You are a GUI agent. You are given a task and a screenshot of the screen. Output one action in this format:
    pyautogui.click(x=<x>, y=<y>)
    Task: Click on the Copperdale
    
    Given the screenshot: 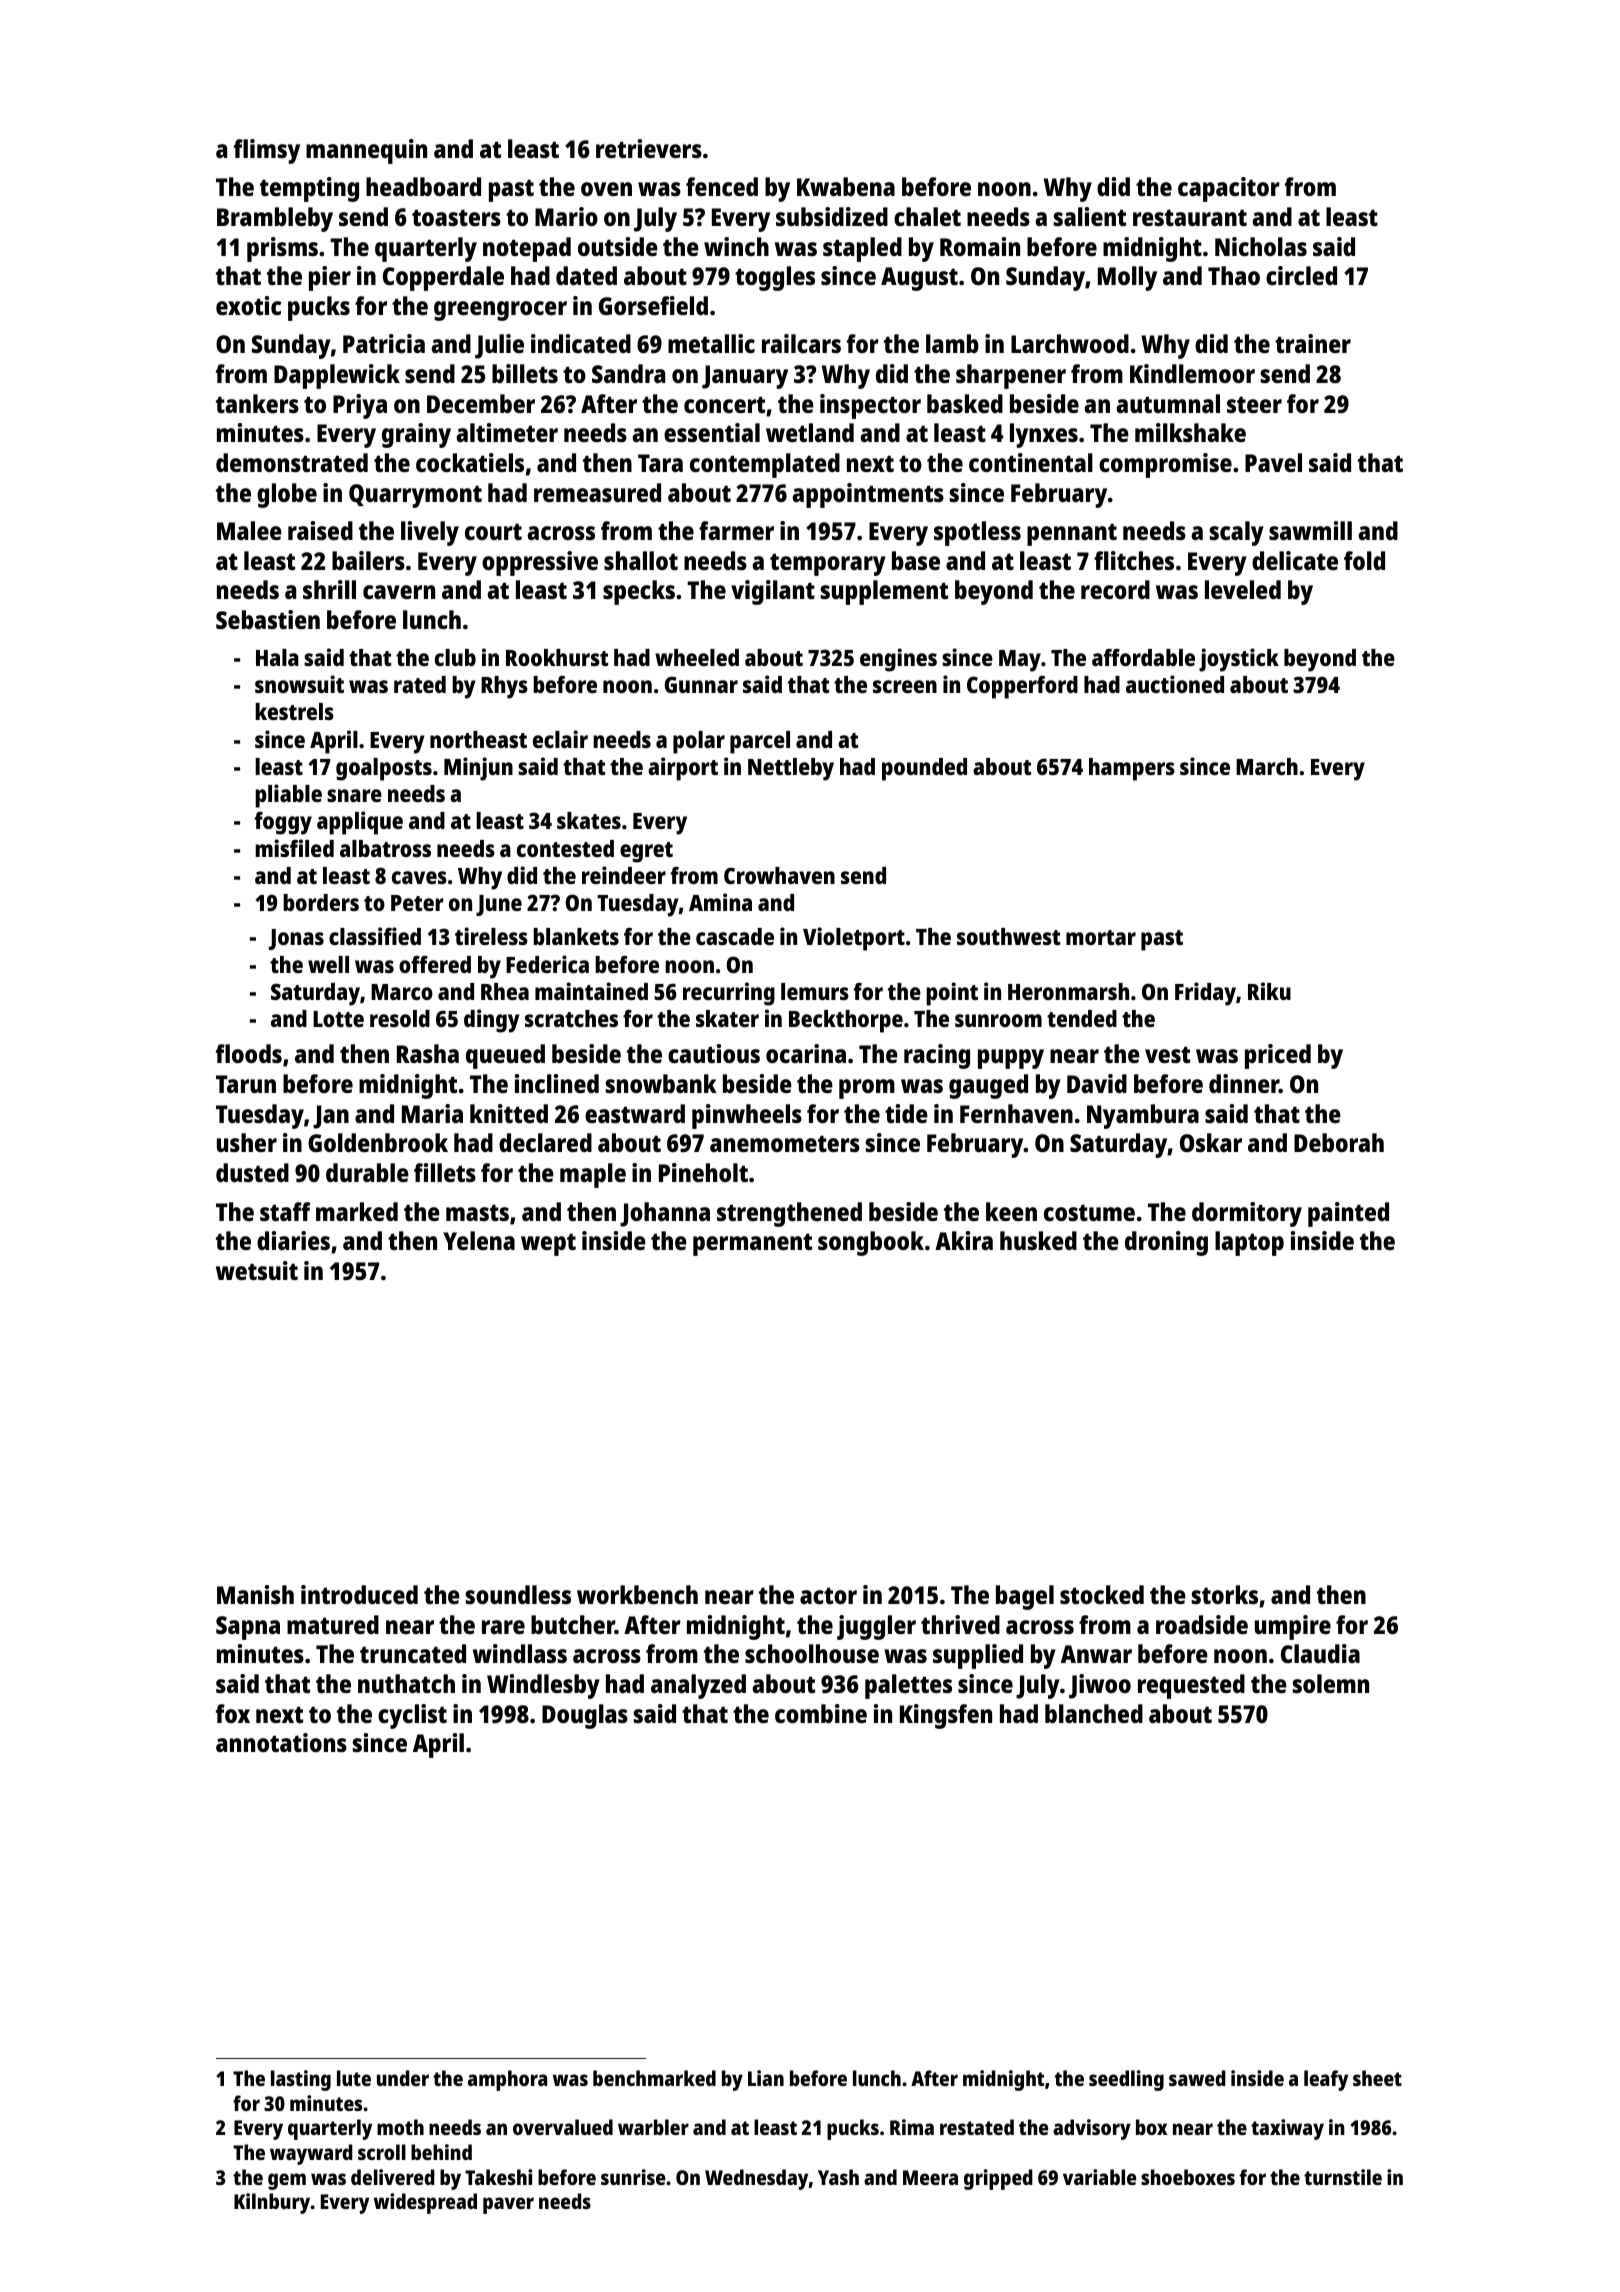 What is the action you would take?
    pyautogui.click(x=443, y=278)
